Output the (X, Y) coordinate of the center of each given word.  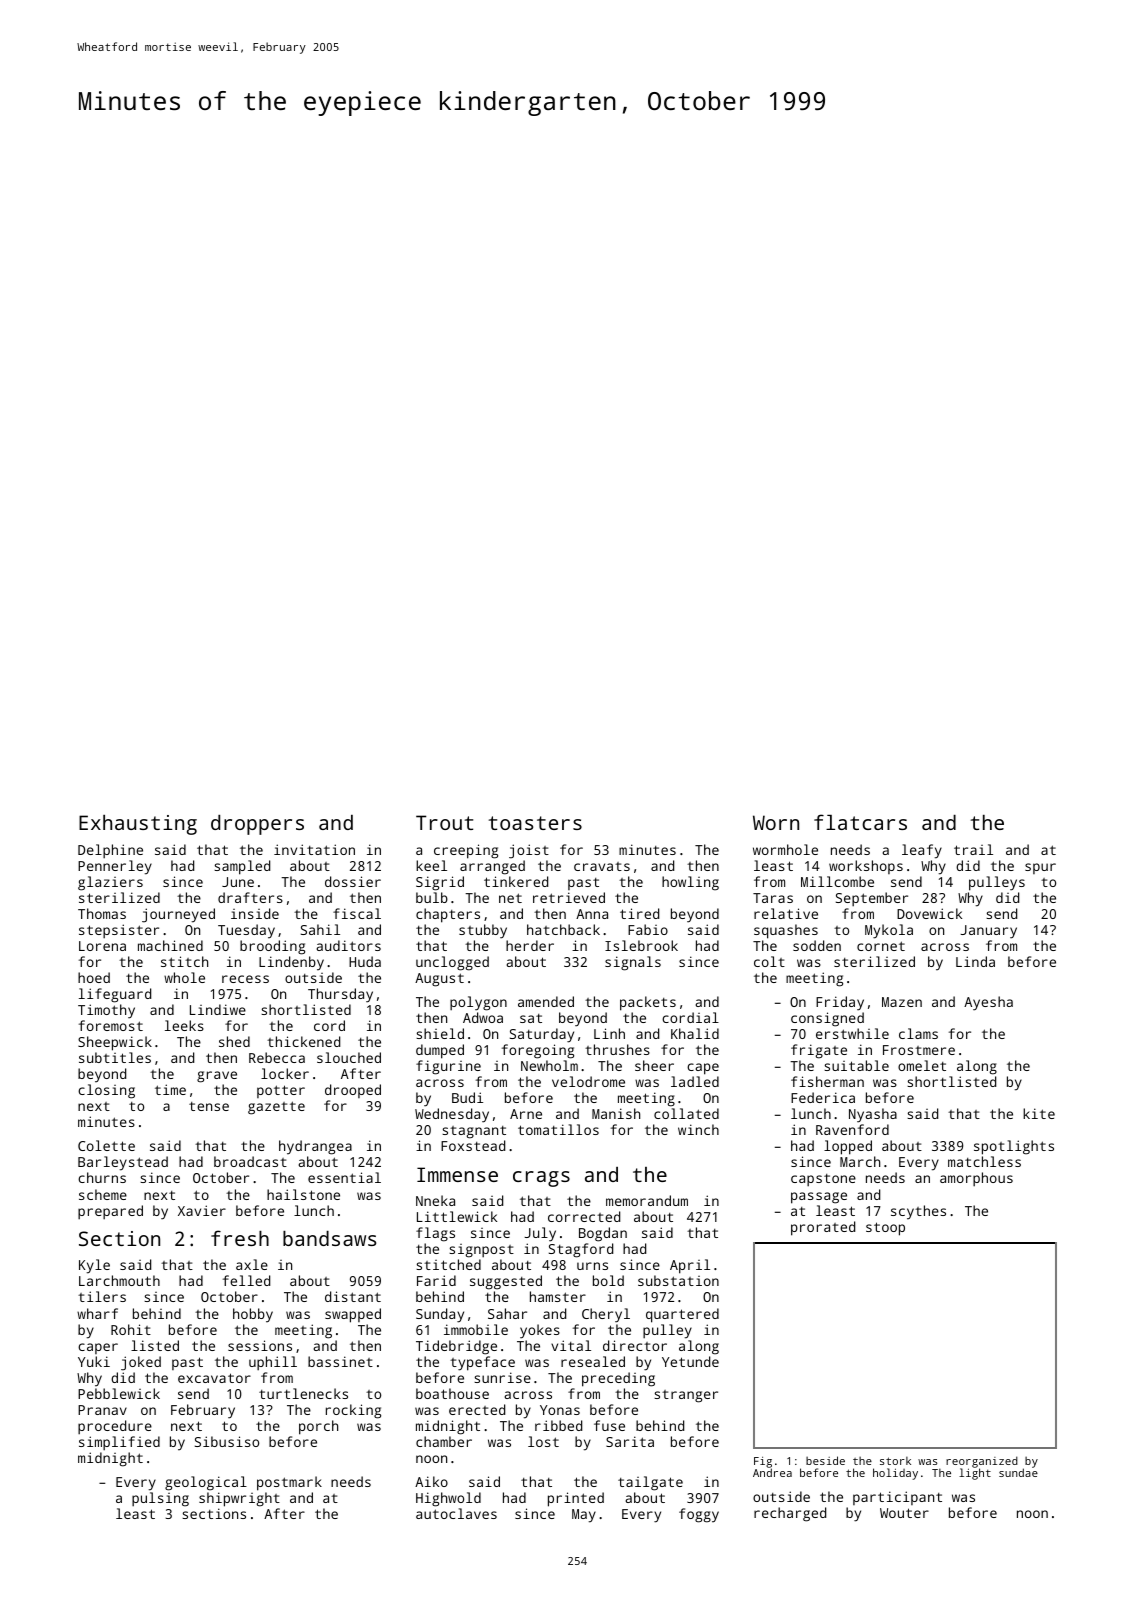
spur (1040, 868)
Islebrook (641, 945)
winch (698, 1129)
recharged (790, 1514)
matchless (984, 1161)
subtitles (115, 1057)
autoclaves (456, 1513)
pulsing (160, 1499)
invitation (314, 849)
